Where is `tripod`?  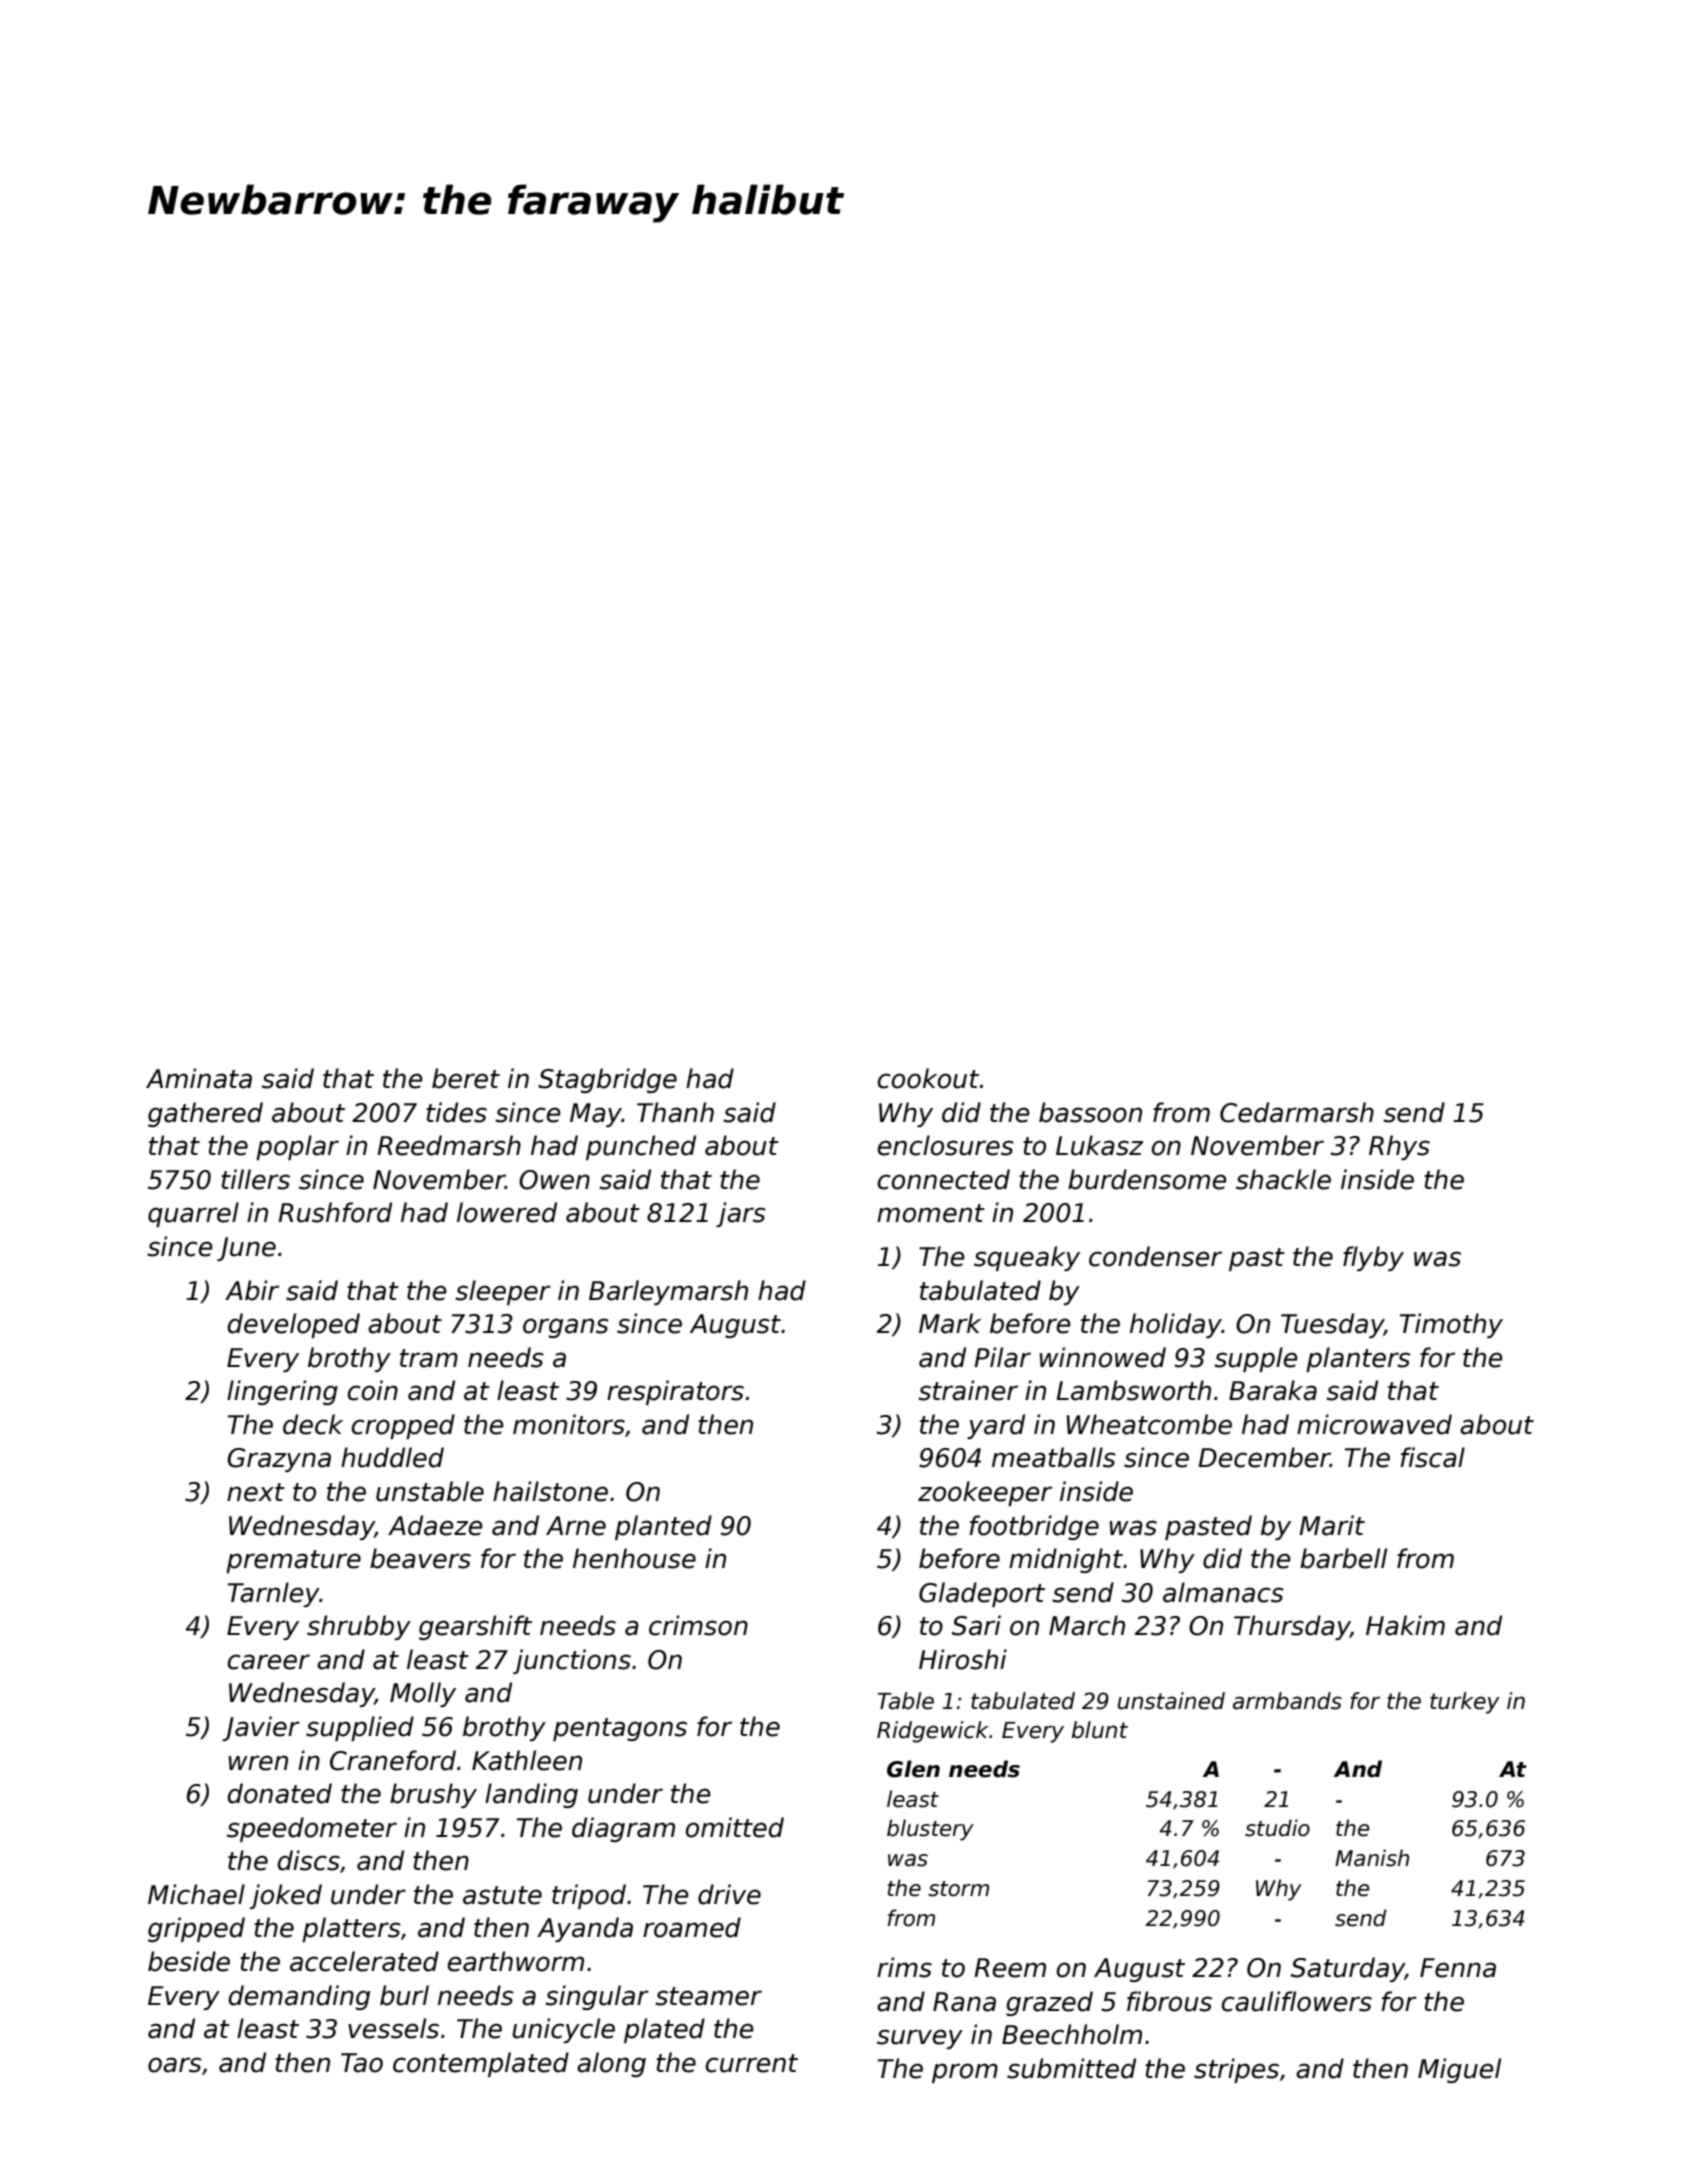 tripod is located at coordinates (589, 1896).
